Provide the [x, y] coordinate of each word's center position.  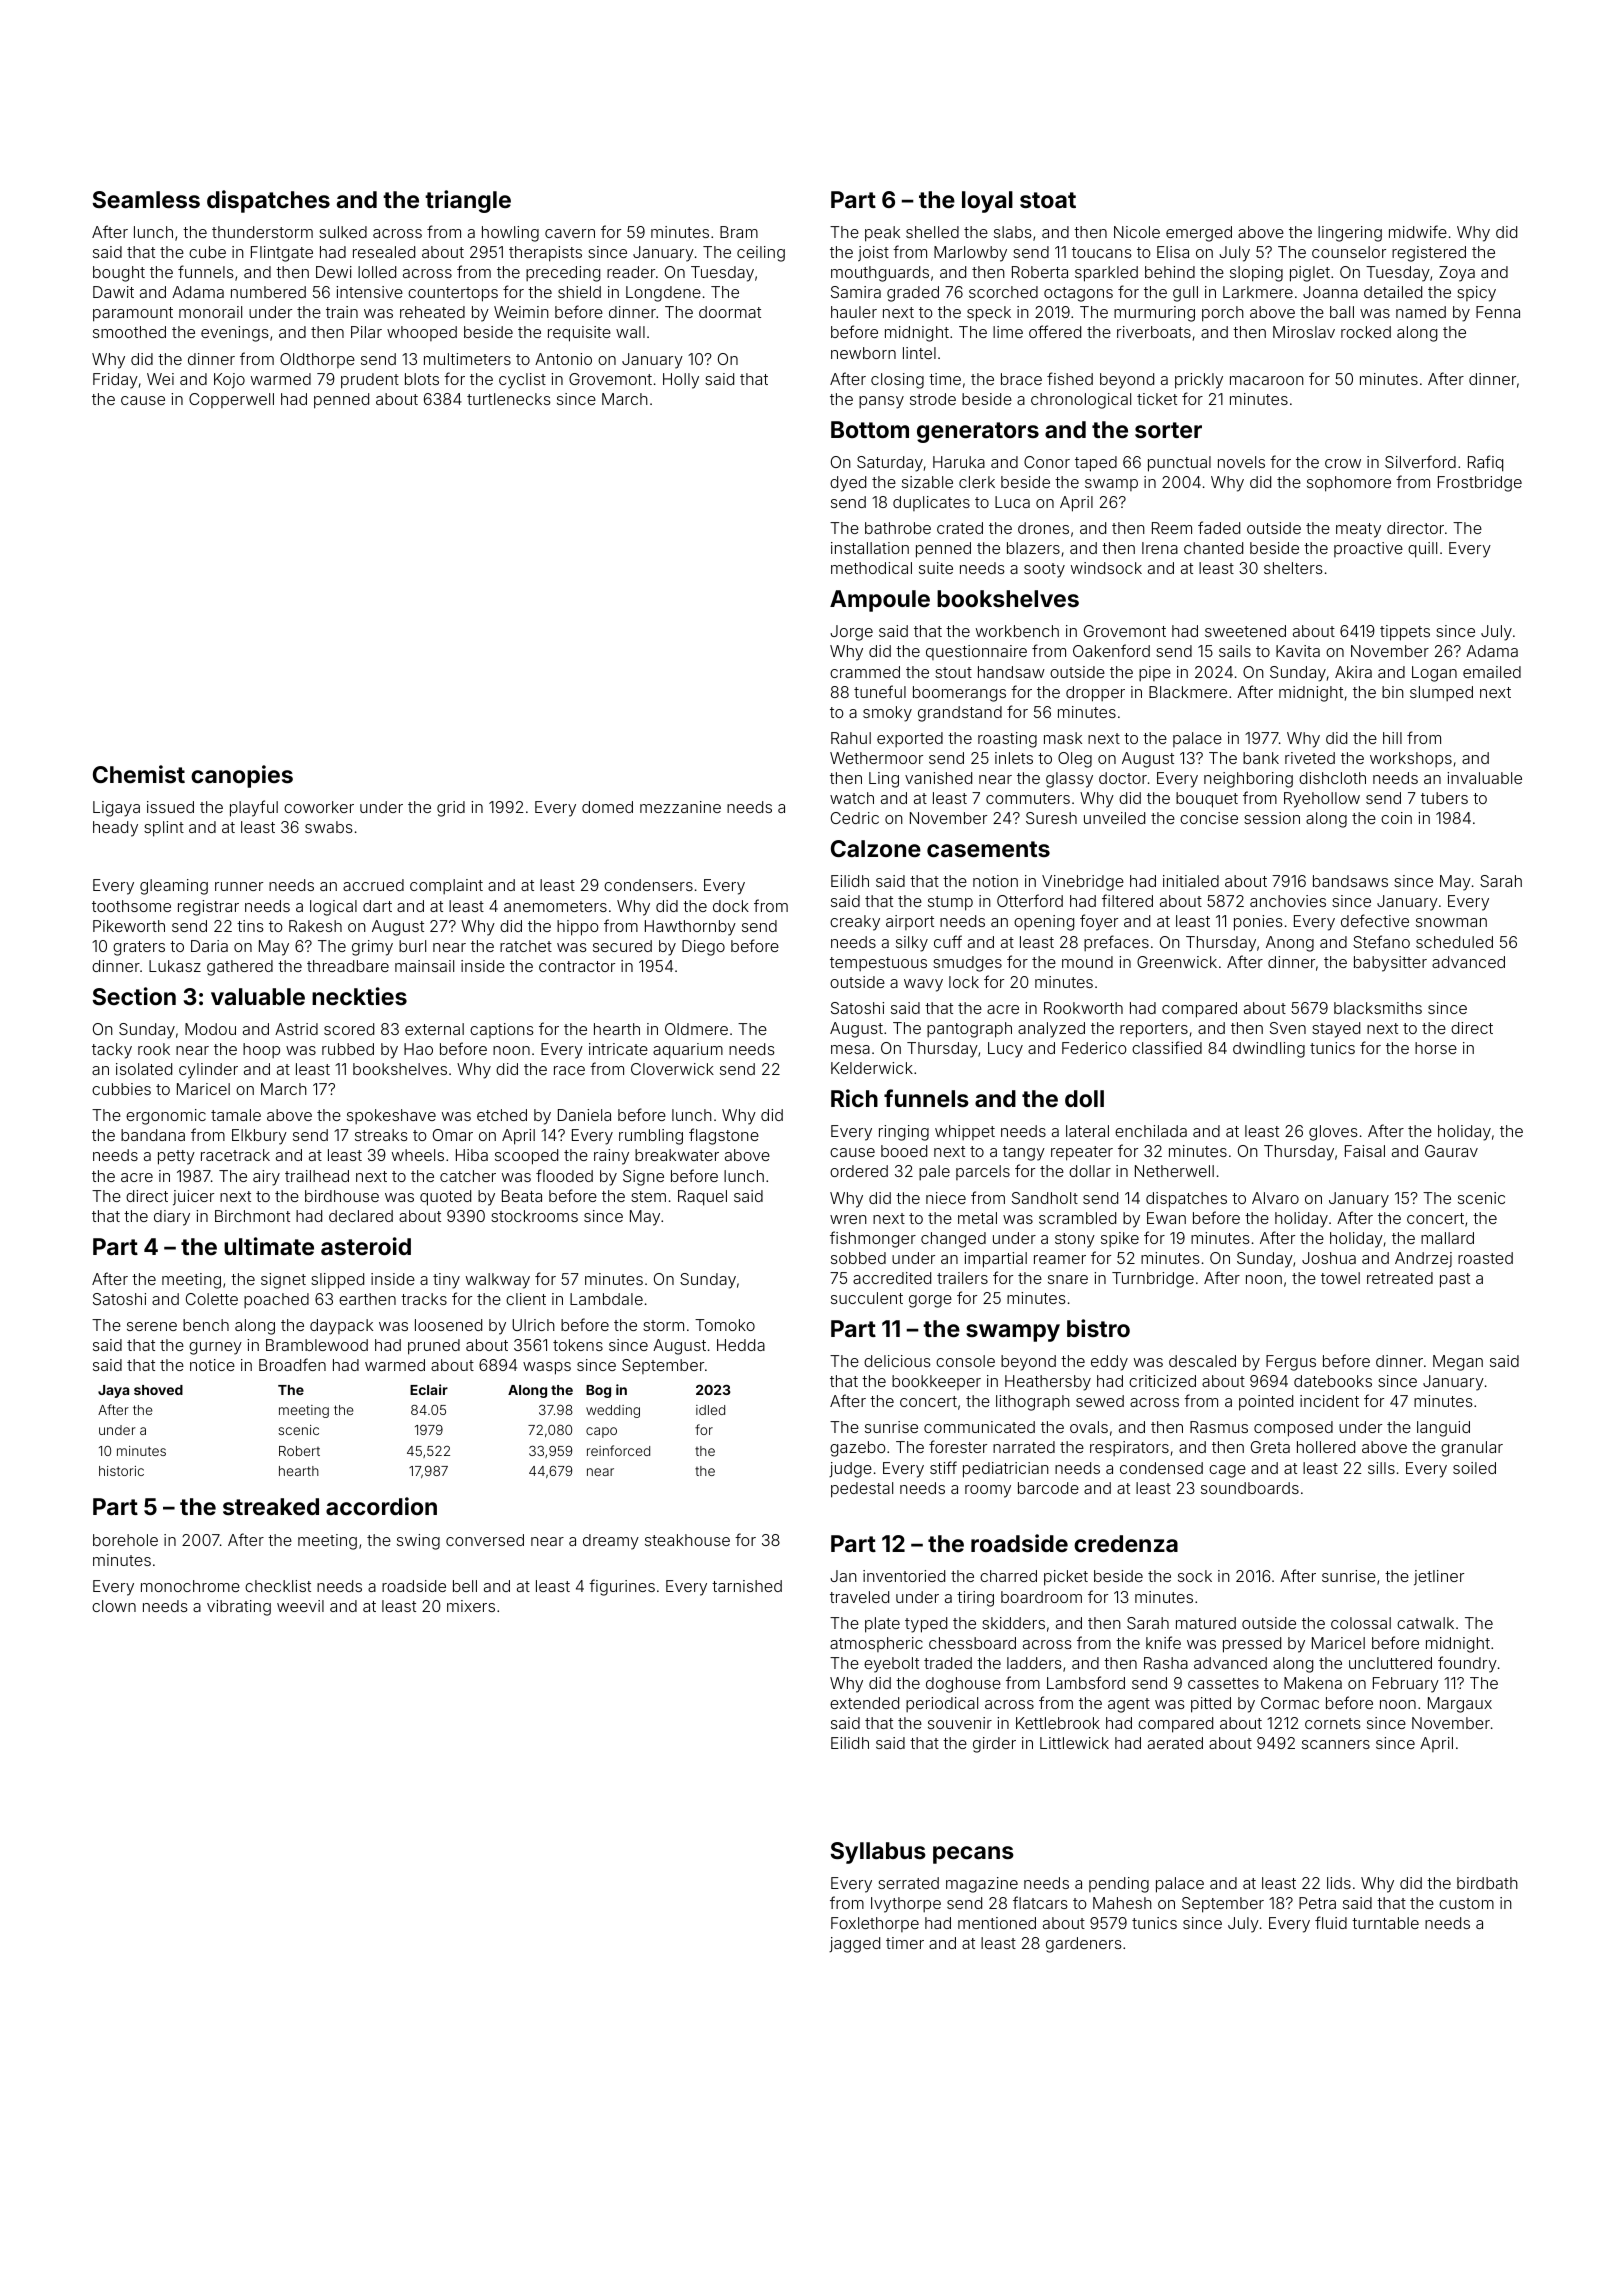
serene [152, 1326]
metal [977, 1218]
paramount [133, 314]
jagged [854, 1945]
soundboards [1250, 1488]
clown [114, 1606]
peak [882, 234]
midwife [1418, 231]
